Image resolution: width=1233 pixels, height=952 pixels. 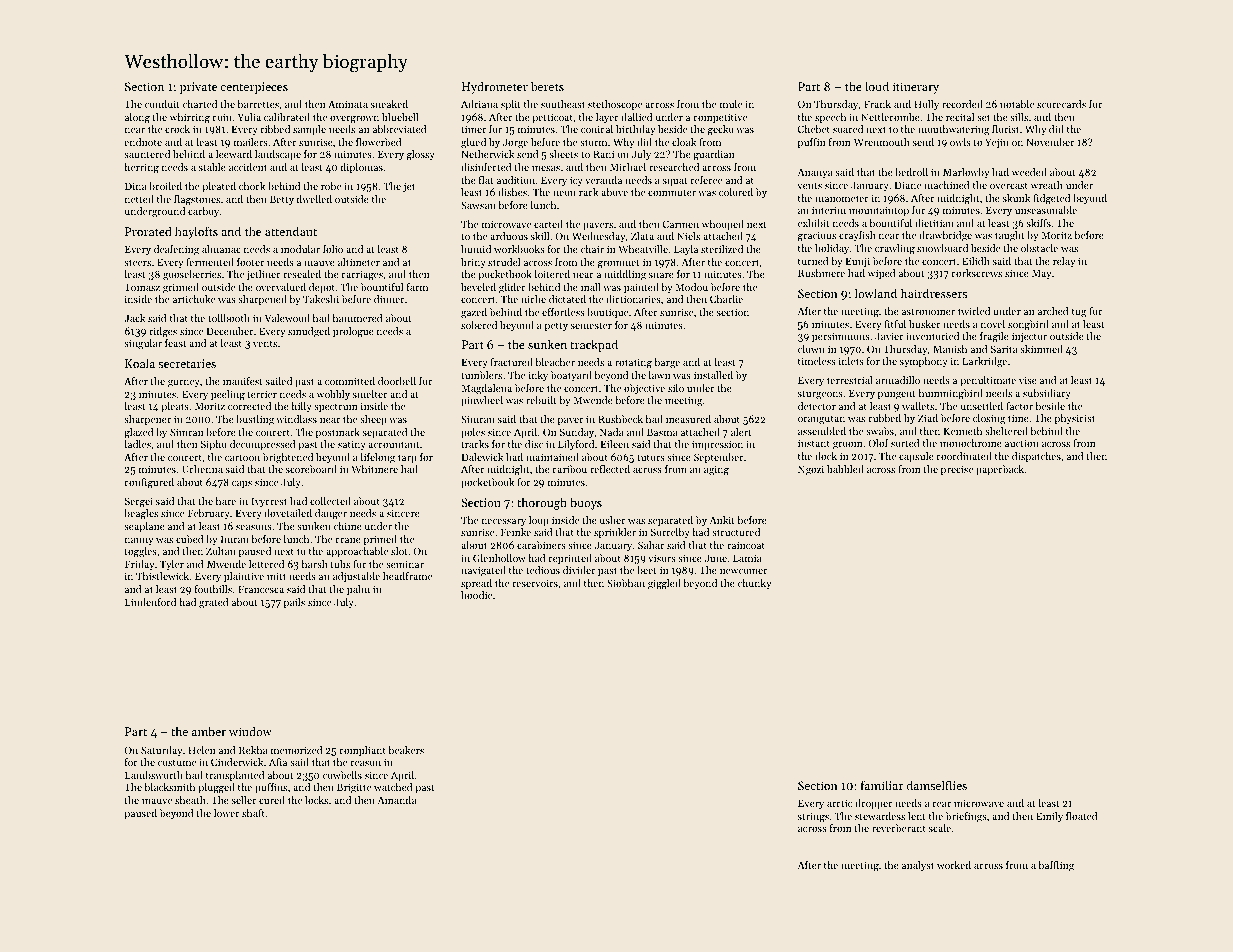 I want to click on niche, so click(x=533, y=299).
